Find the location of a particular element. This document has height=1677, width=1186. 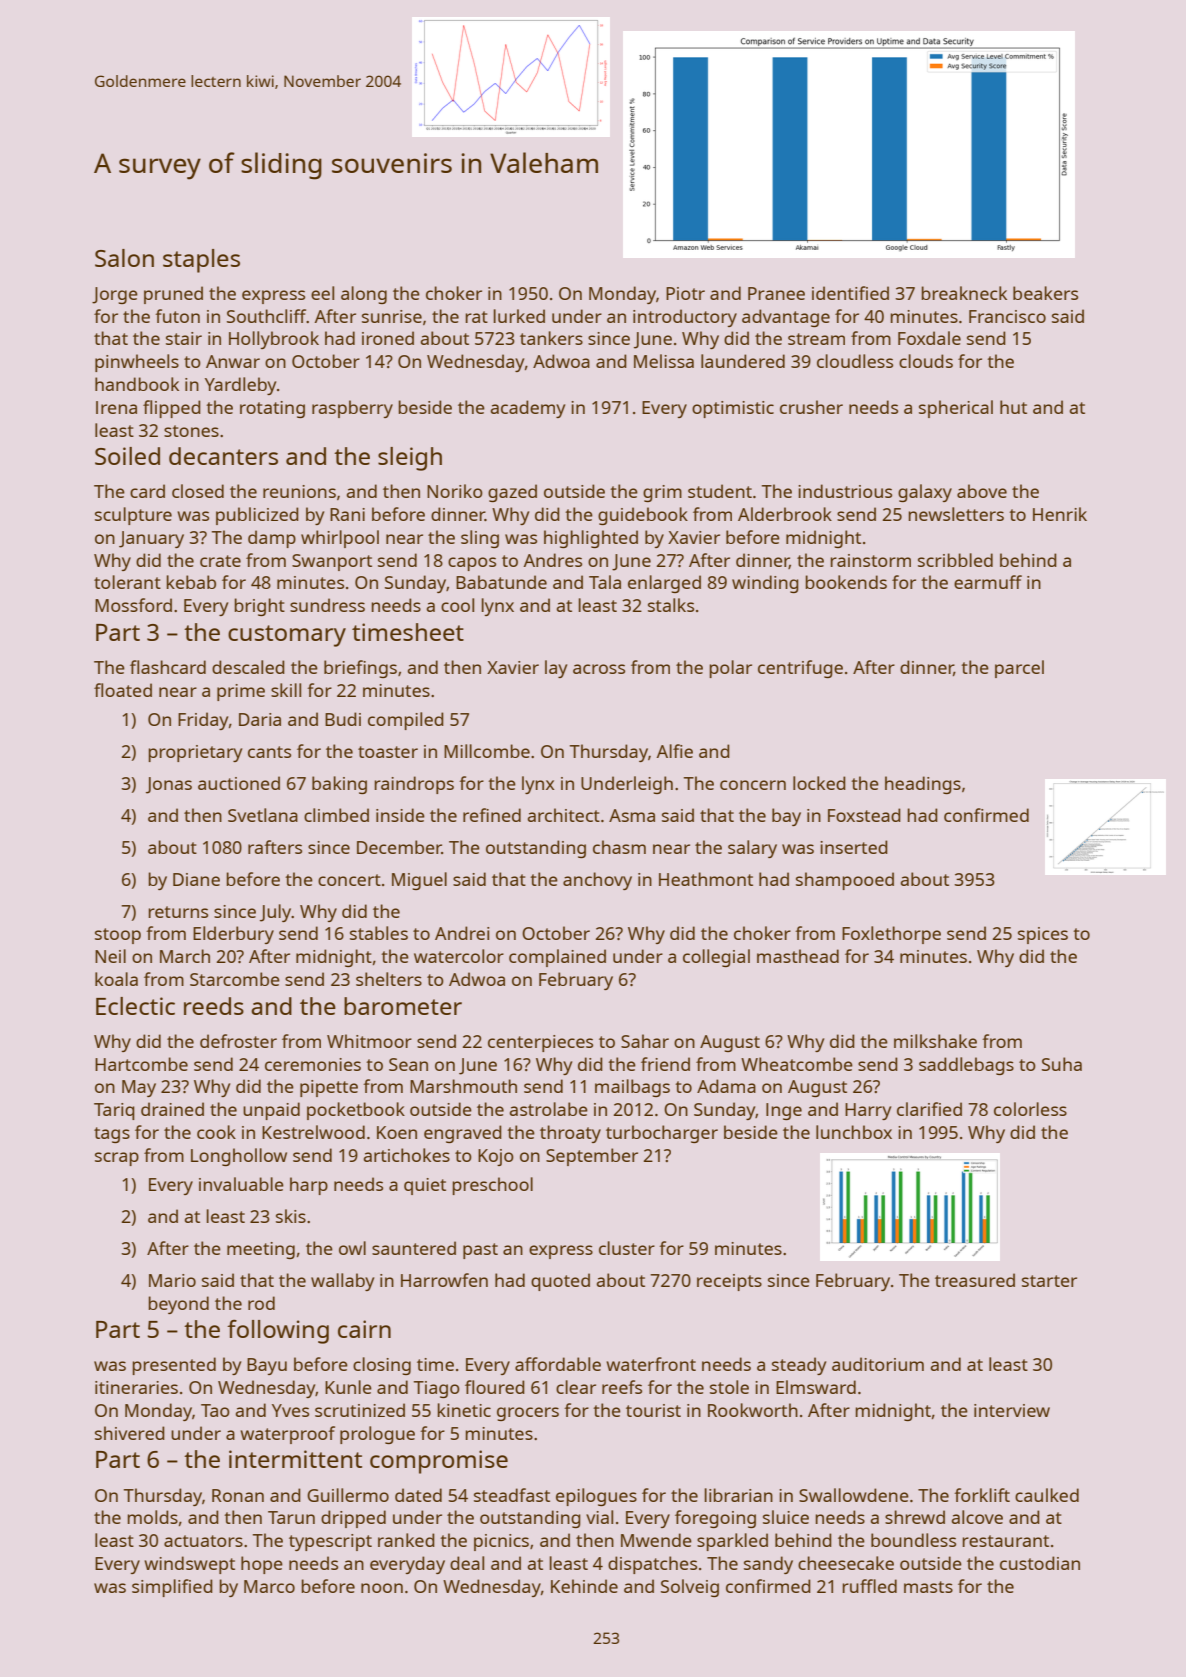

lurked is located at coordinates (519, 316).
